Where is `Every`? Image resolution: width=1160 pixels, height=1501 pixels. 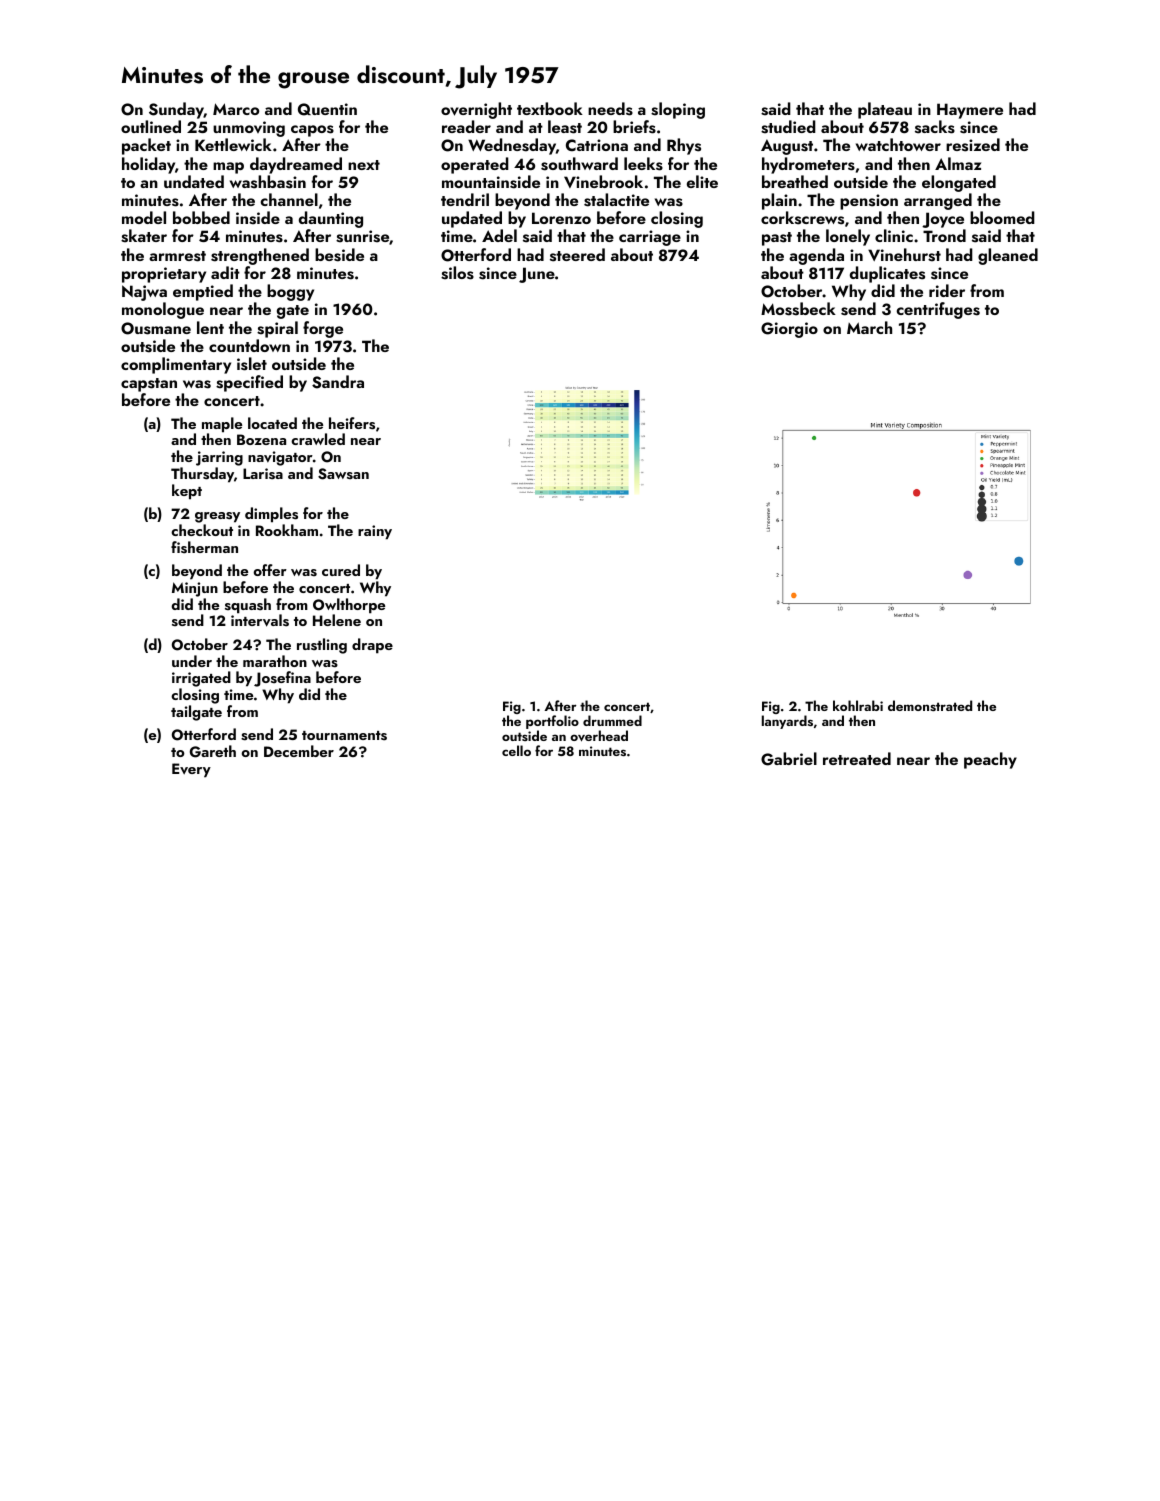
Every is located at coordinates (191, 770).
